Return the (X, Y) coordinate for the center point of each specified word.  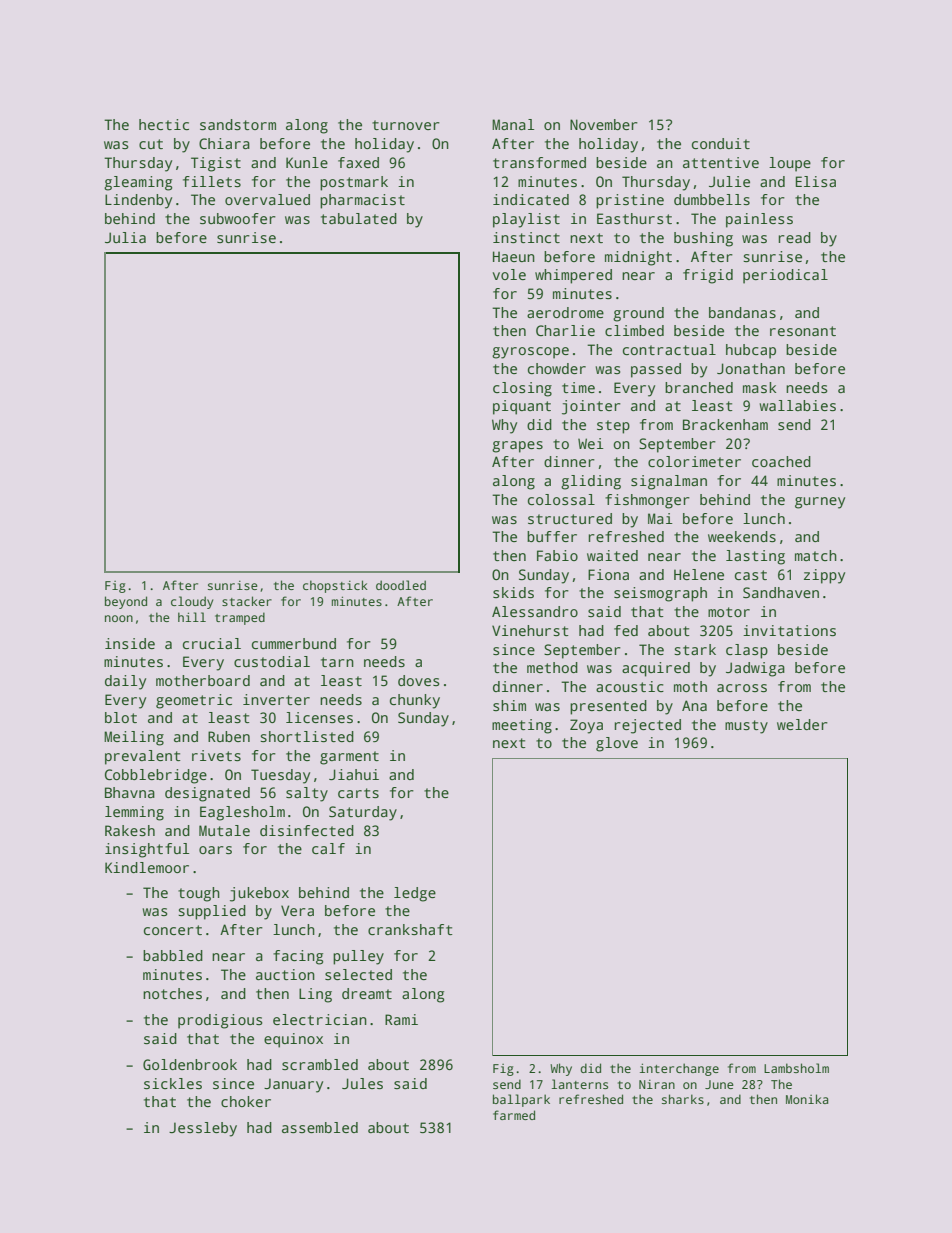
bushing (703, 239)
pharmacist (362, 201)
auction (285, 974)
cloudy (192, 602)
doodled (401, 585)
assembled (320, 1127)
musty (746, 727)
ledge (415, 894)
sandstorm (238, 124)
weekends (742, 536)
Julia (125, 237)
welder (802, 724)
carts (358, 793)
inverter (276, 699)
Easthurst (634, 218)
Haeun (514, 256)
